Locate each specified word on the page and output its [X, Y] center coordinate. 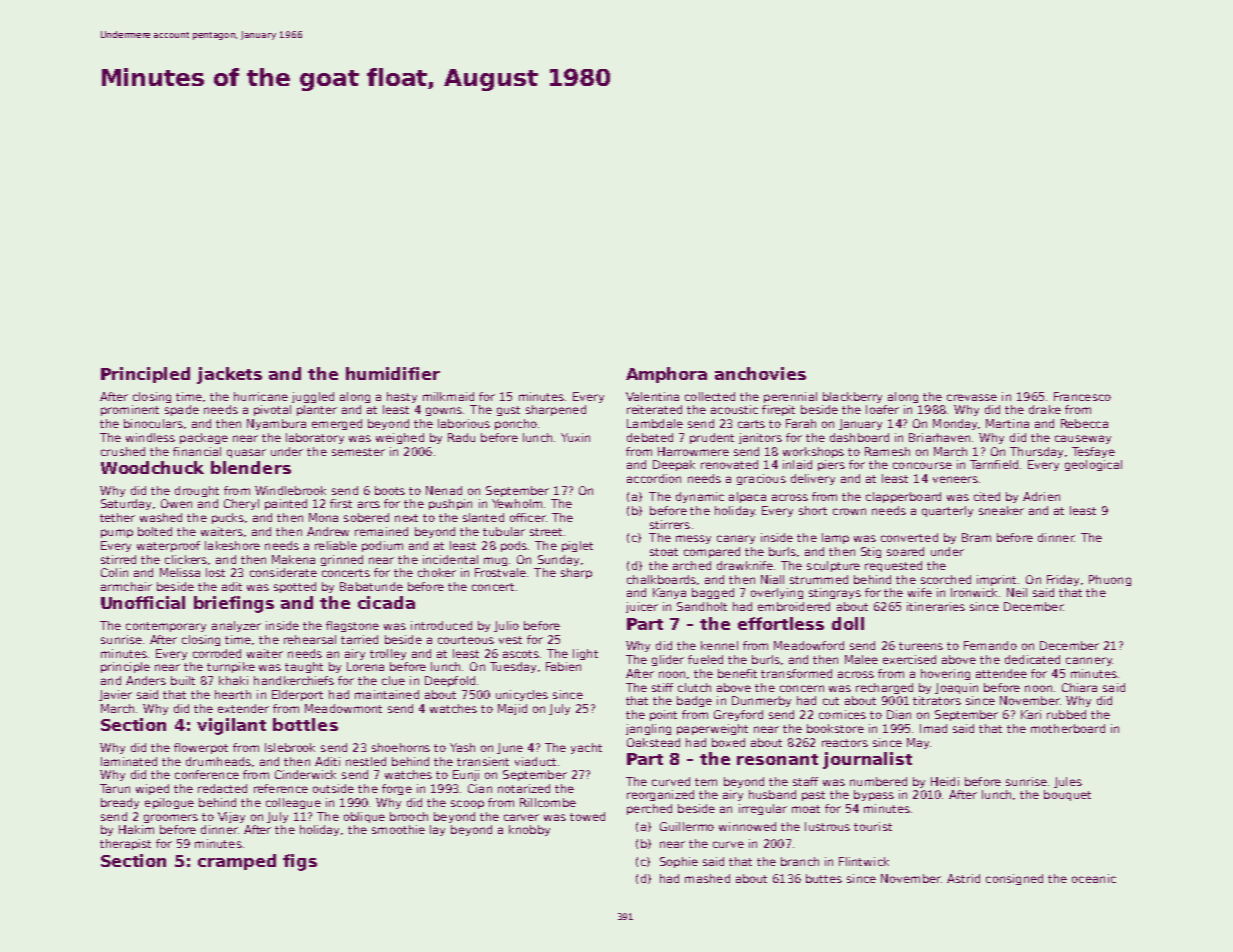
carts [751, 424]
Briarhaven [939, 437]
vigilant [231, 726]
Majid [512, 709]
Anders [146, 680]
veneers [955, 479]
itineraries [936, 606]
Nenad [444, 490]
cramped [237, 862]
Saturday [126, 504]
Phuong [1110, 580]
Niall [772, 579]
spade [182, 410]
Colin [114, 572]
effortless [781, 623]
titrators [937, 700]
